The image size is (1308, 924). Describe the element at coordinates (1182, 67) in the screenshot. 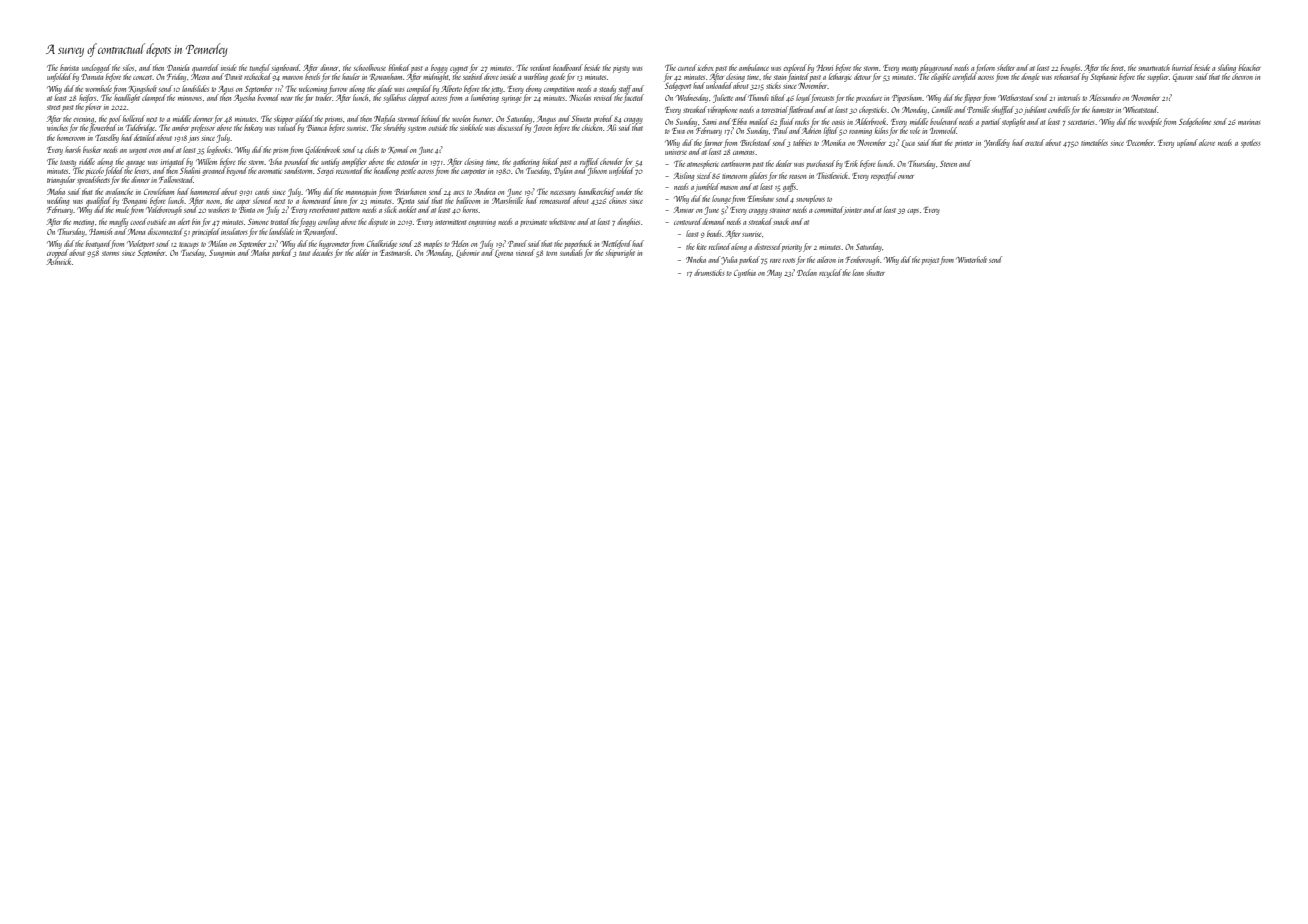

I see `hurried` at that location.
